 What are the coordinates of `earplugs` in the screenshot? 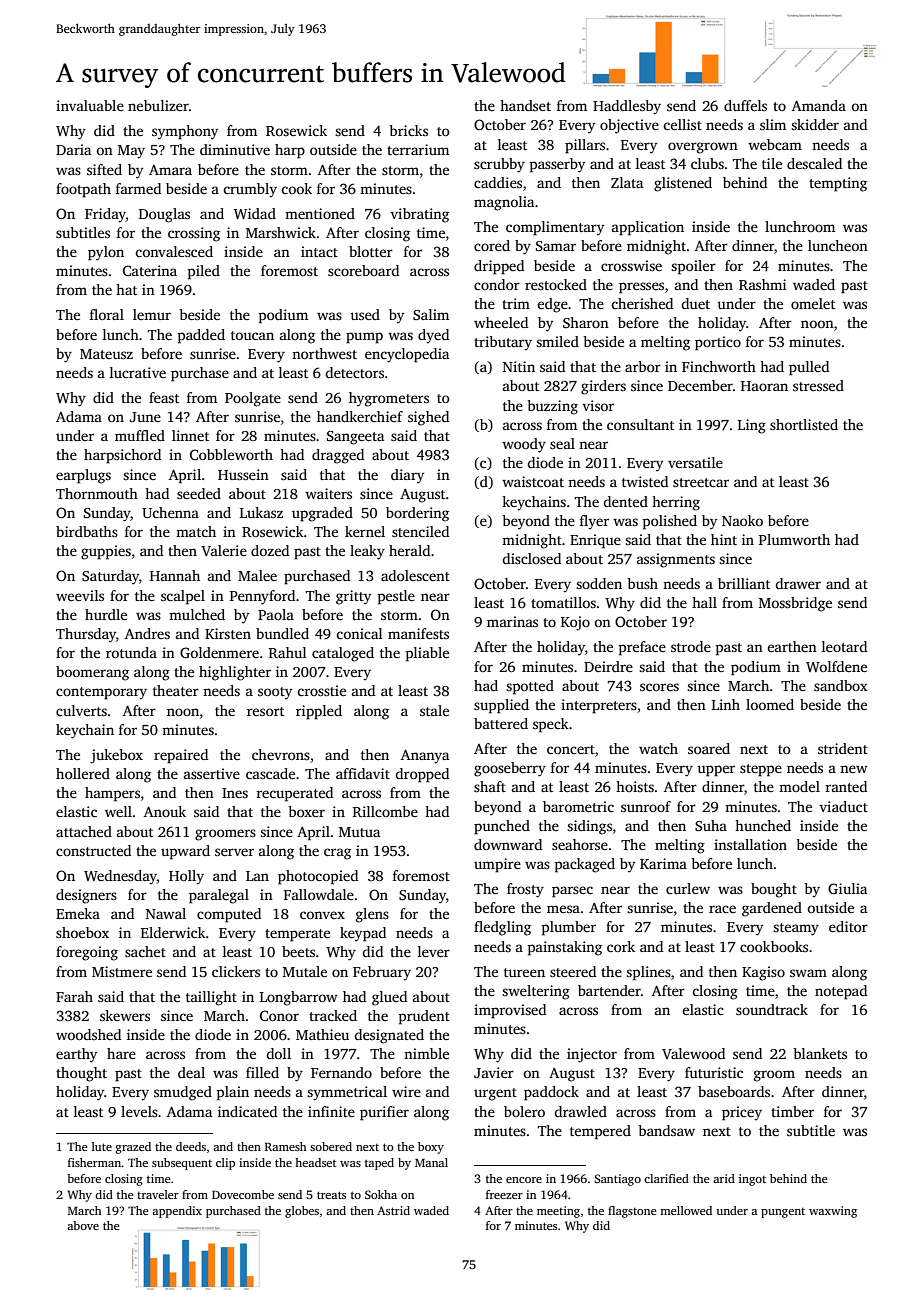 It's located at (83, 476).
